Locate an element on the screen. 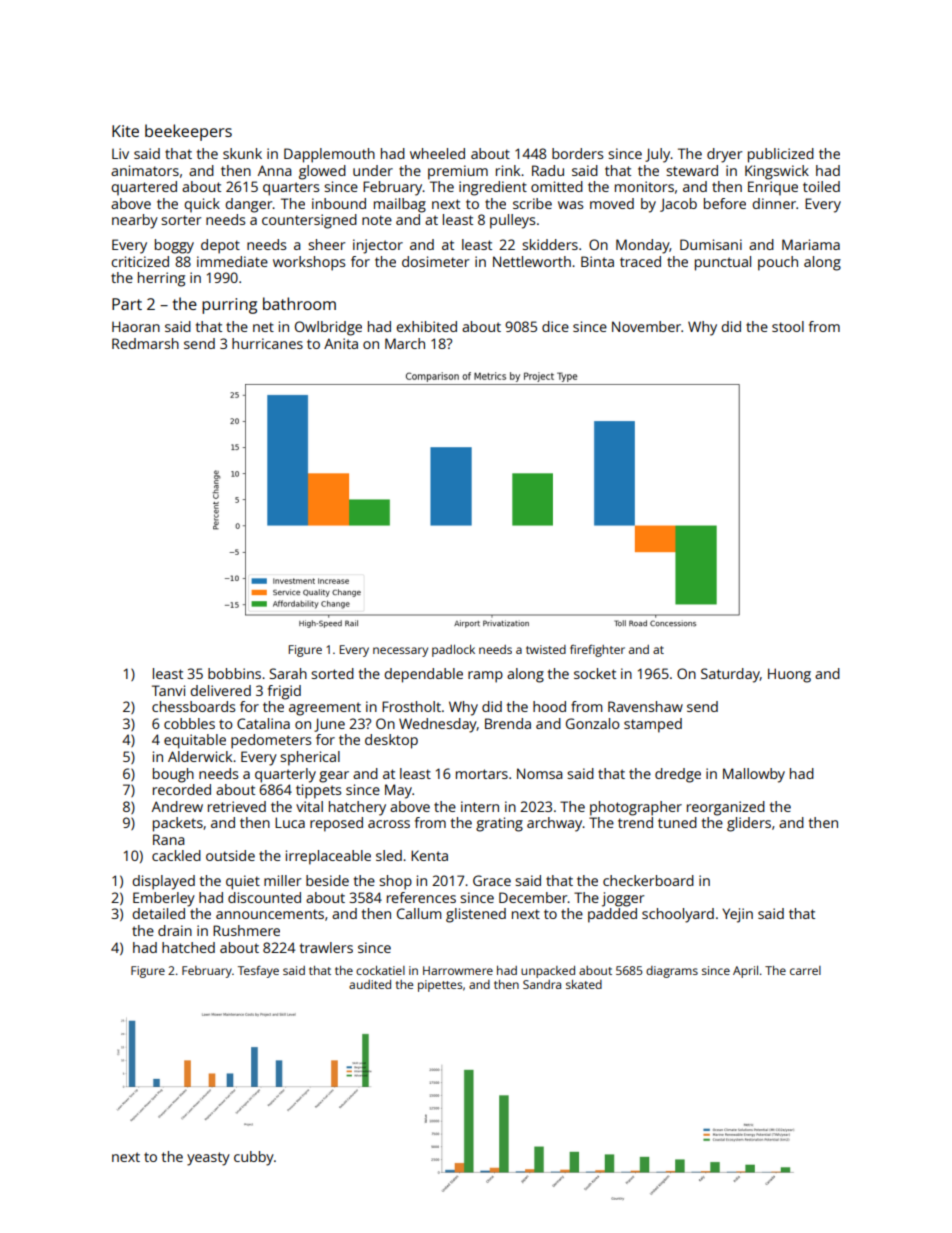  outside is located at coordinates (230, 855).
